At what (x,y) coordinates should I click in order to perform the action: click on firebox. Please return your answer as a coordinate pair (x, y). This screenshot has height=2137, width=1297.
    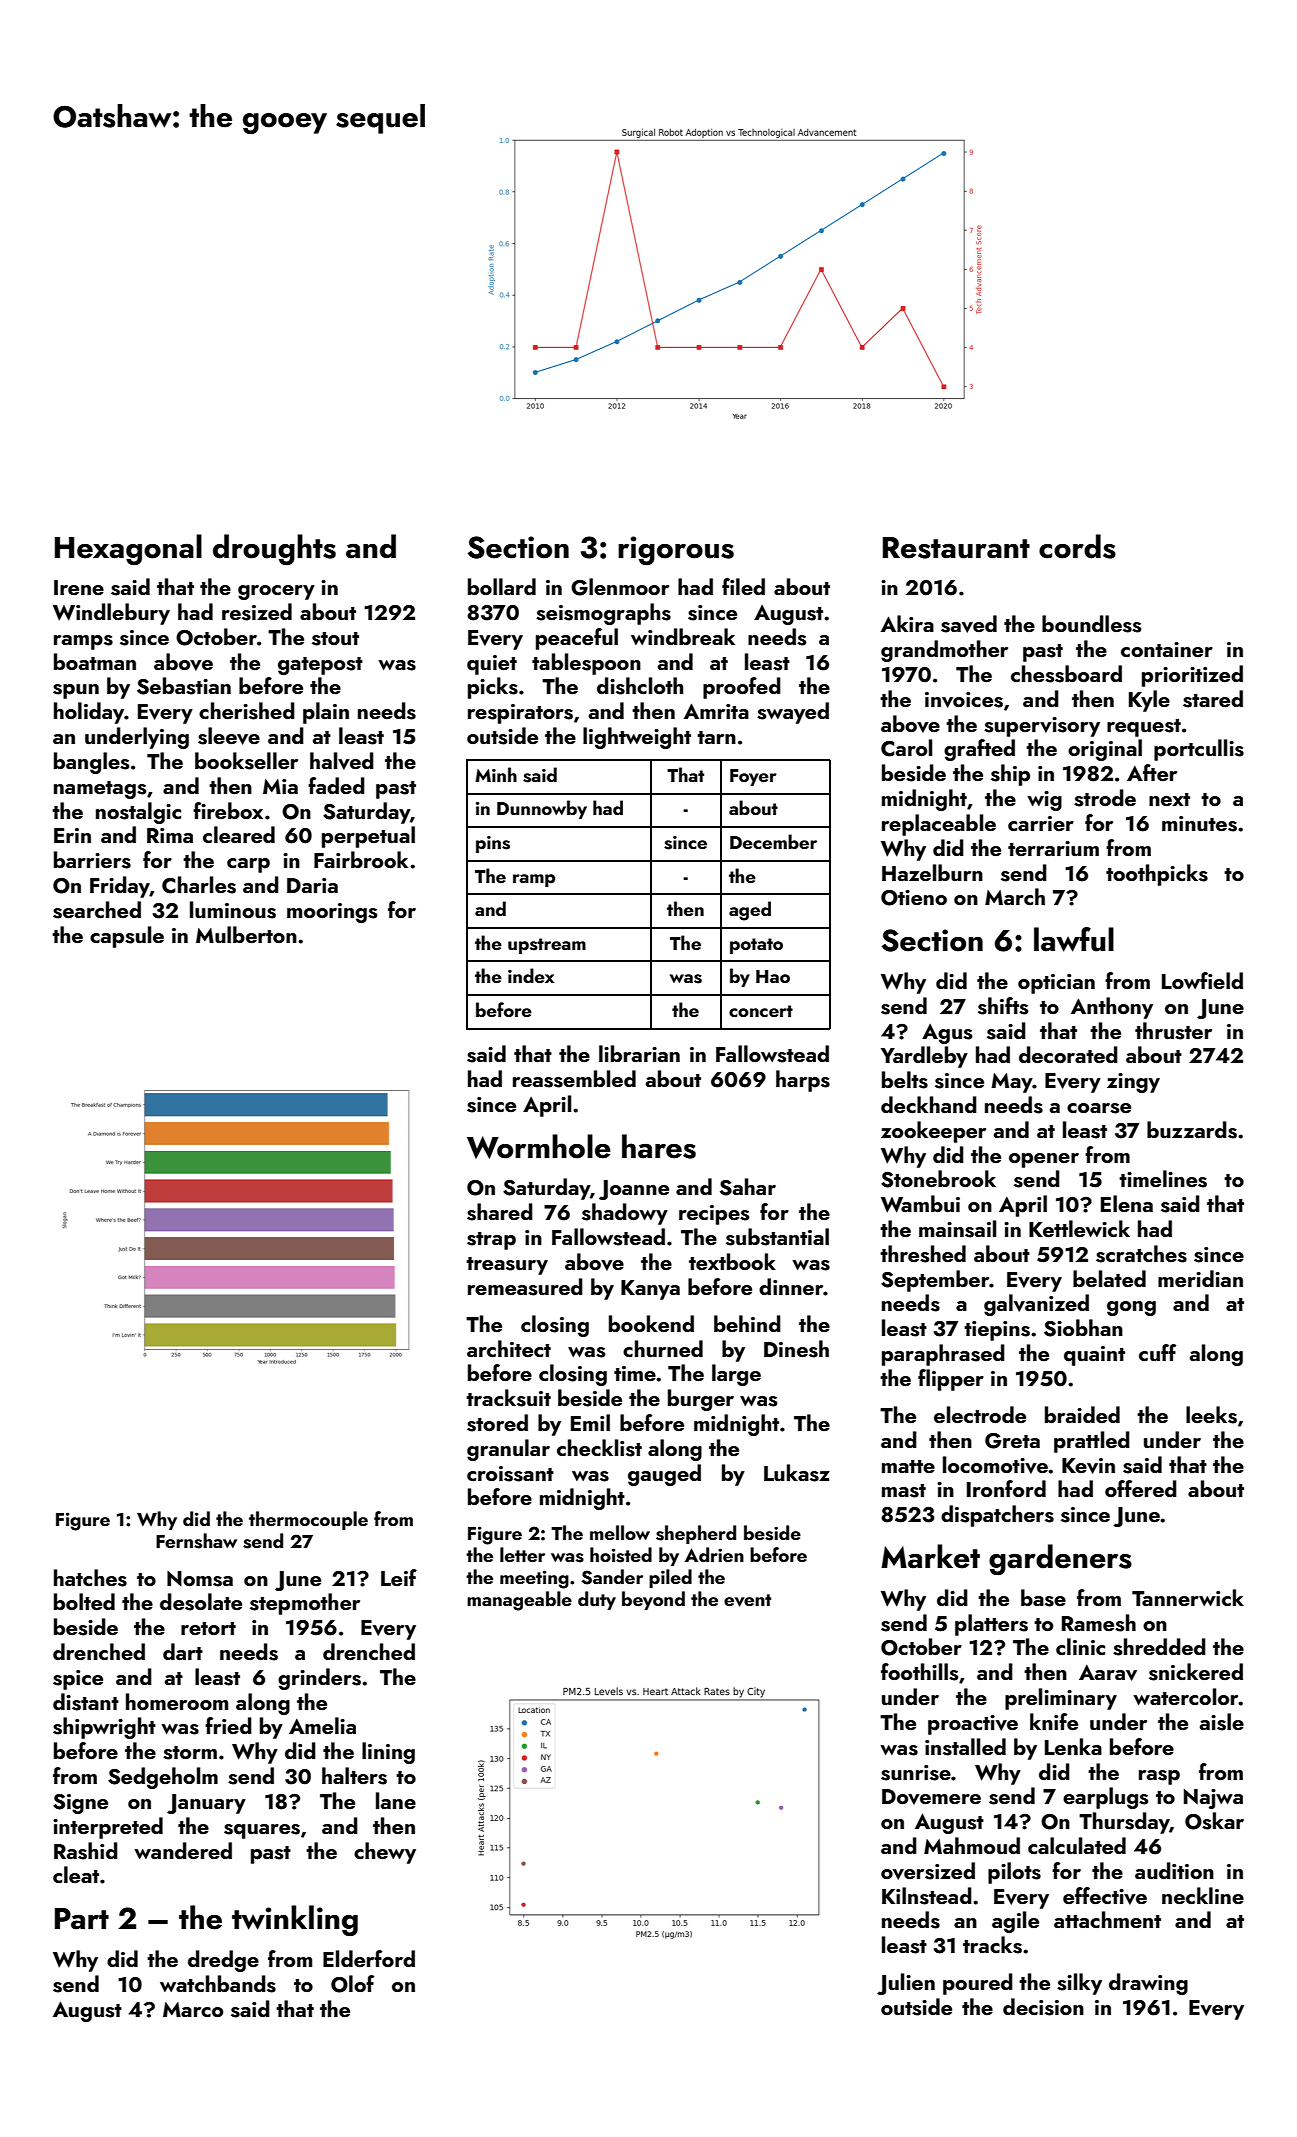
    Looking at the image, I should click on (228, 810).
